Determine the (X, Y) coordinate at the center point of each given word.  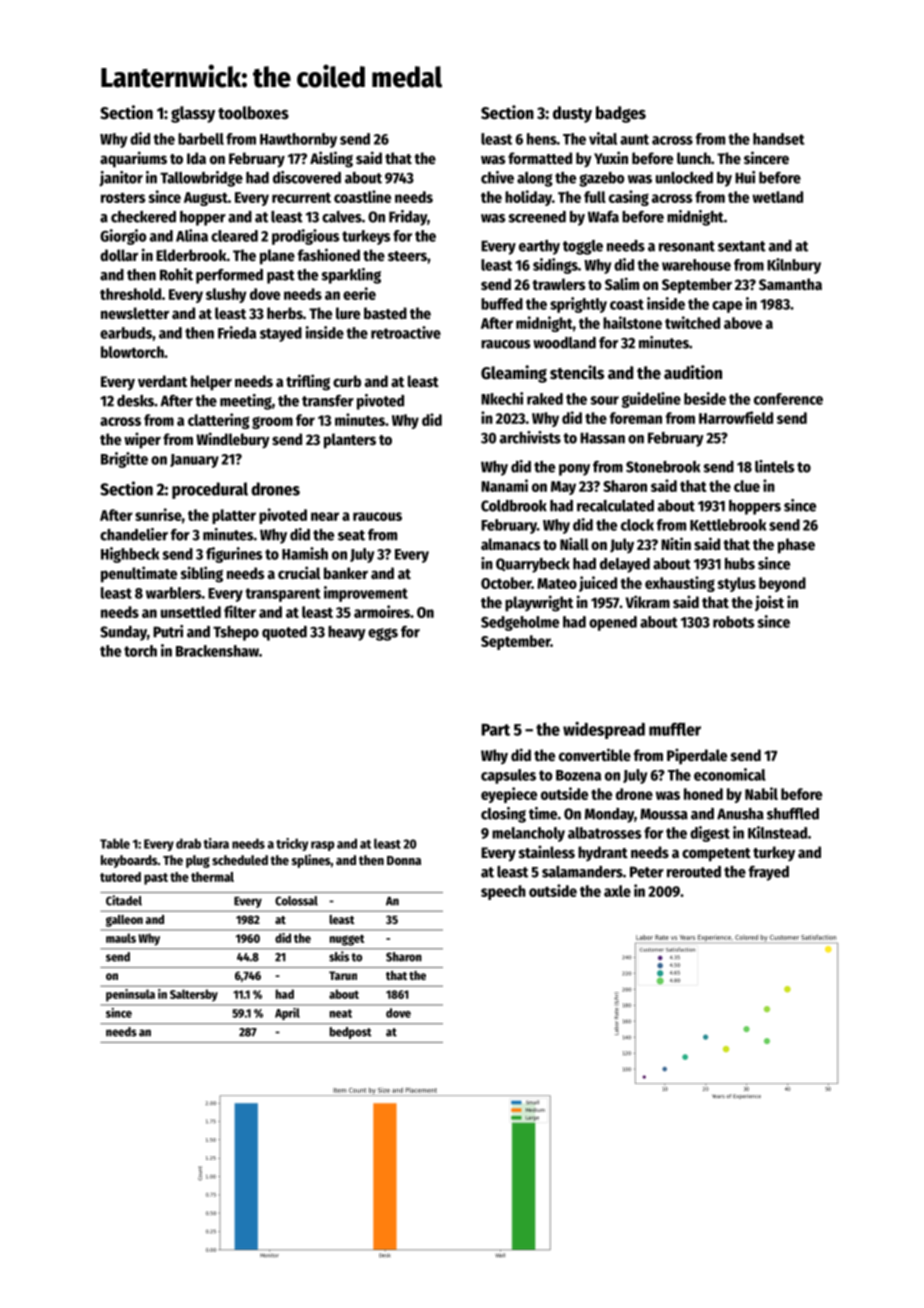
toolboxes (253, 113)
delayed (625, 565)
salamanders (582, 872)
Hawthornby (298, 140)
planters (350, 441)
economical (730, 774)
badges (621, 114)
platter (234, 516)
